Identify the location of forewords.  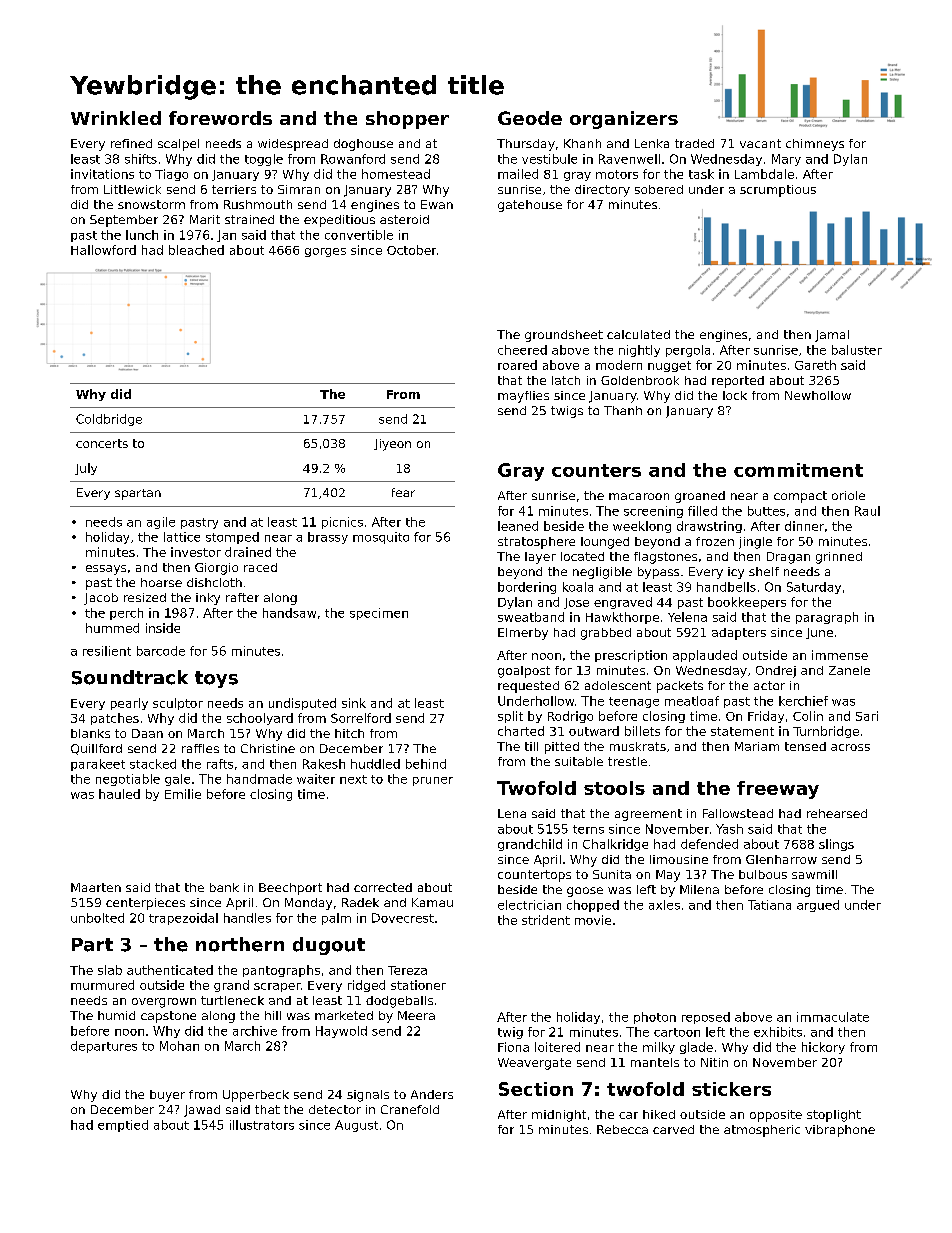
(220, 118).
